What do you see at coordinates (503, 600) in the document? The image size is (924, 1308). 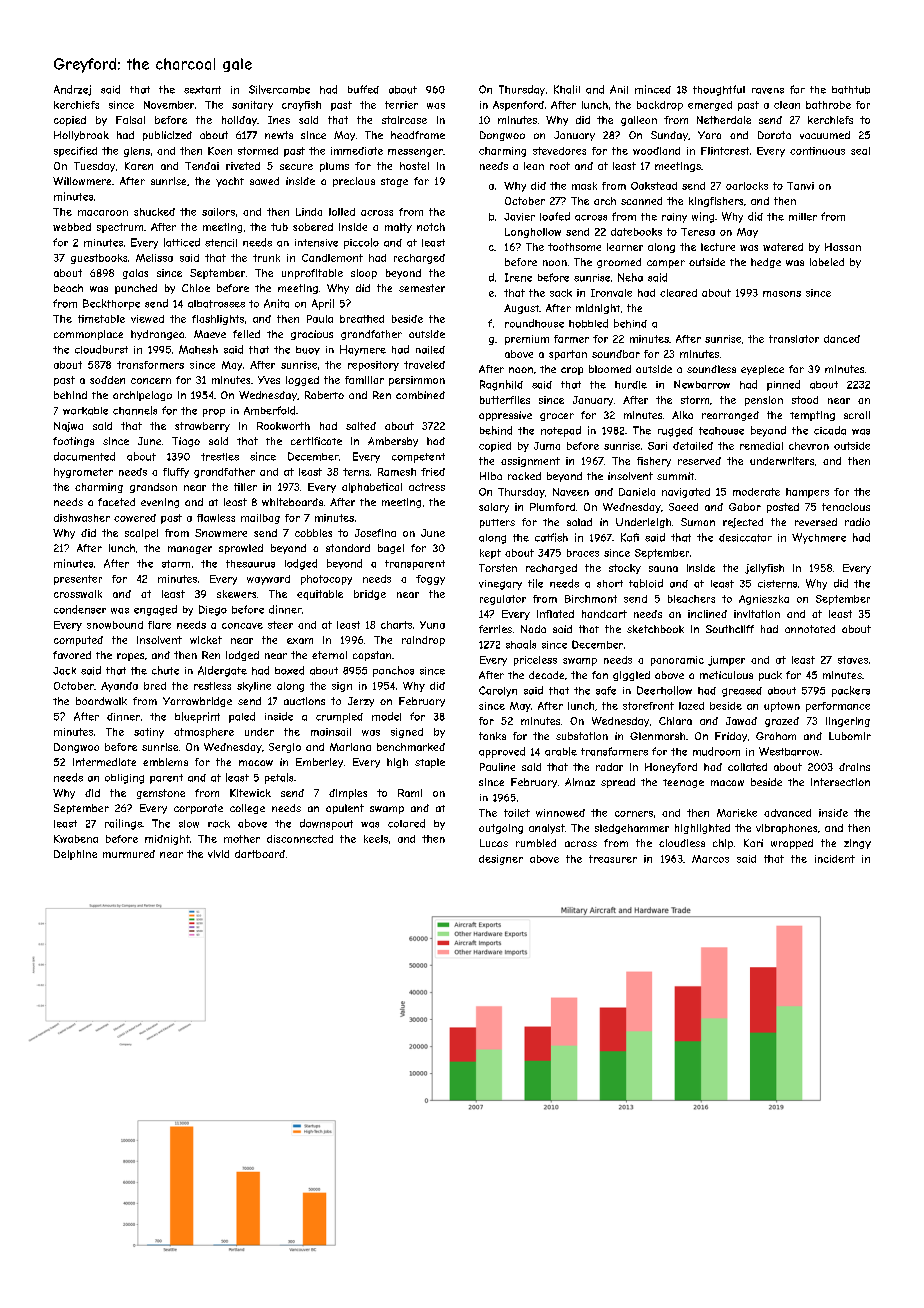 I see `regulator` at bounding box center [503, 600].
